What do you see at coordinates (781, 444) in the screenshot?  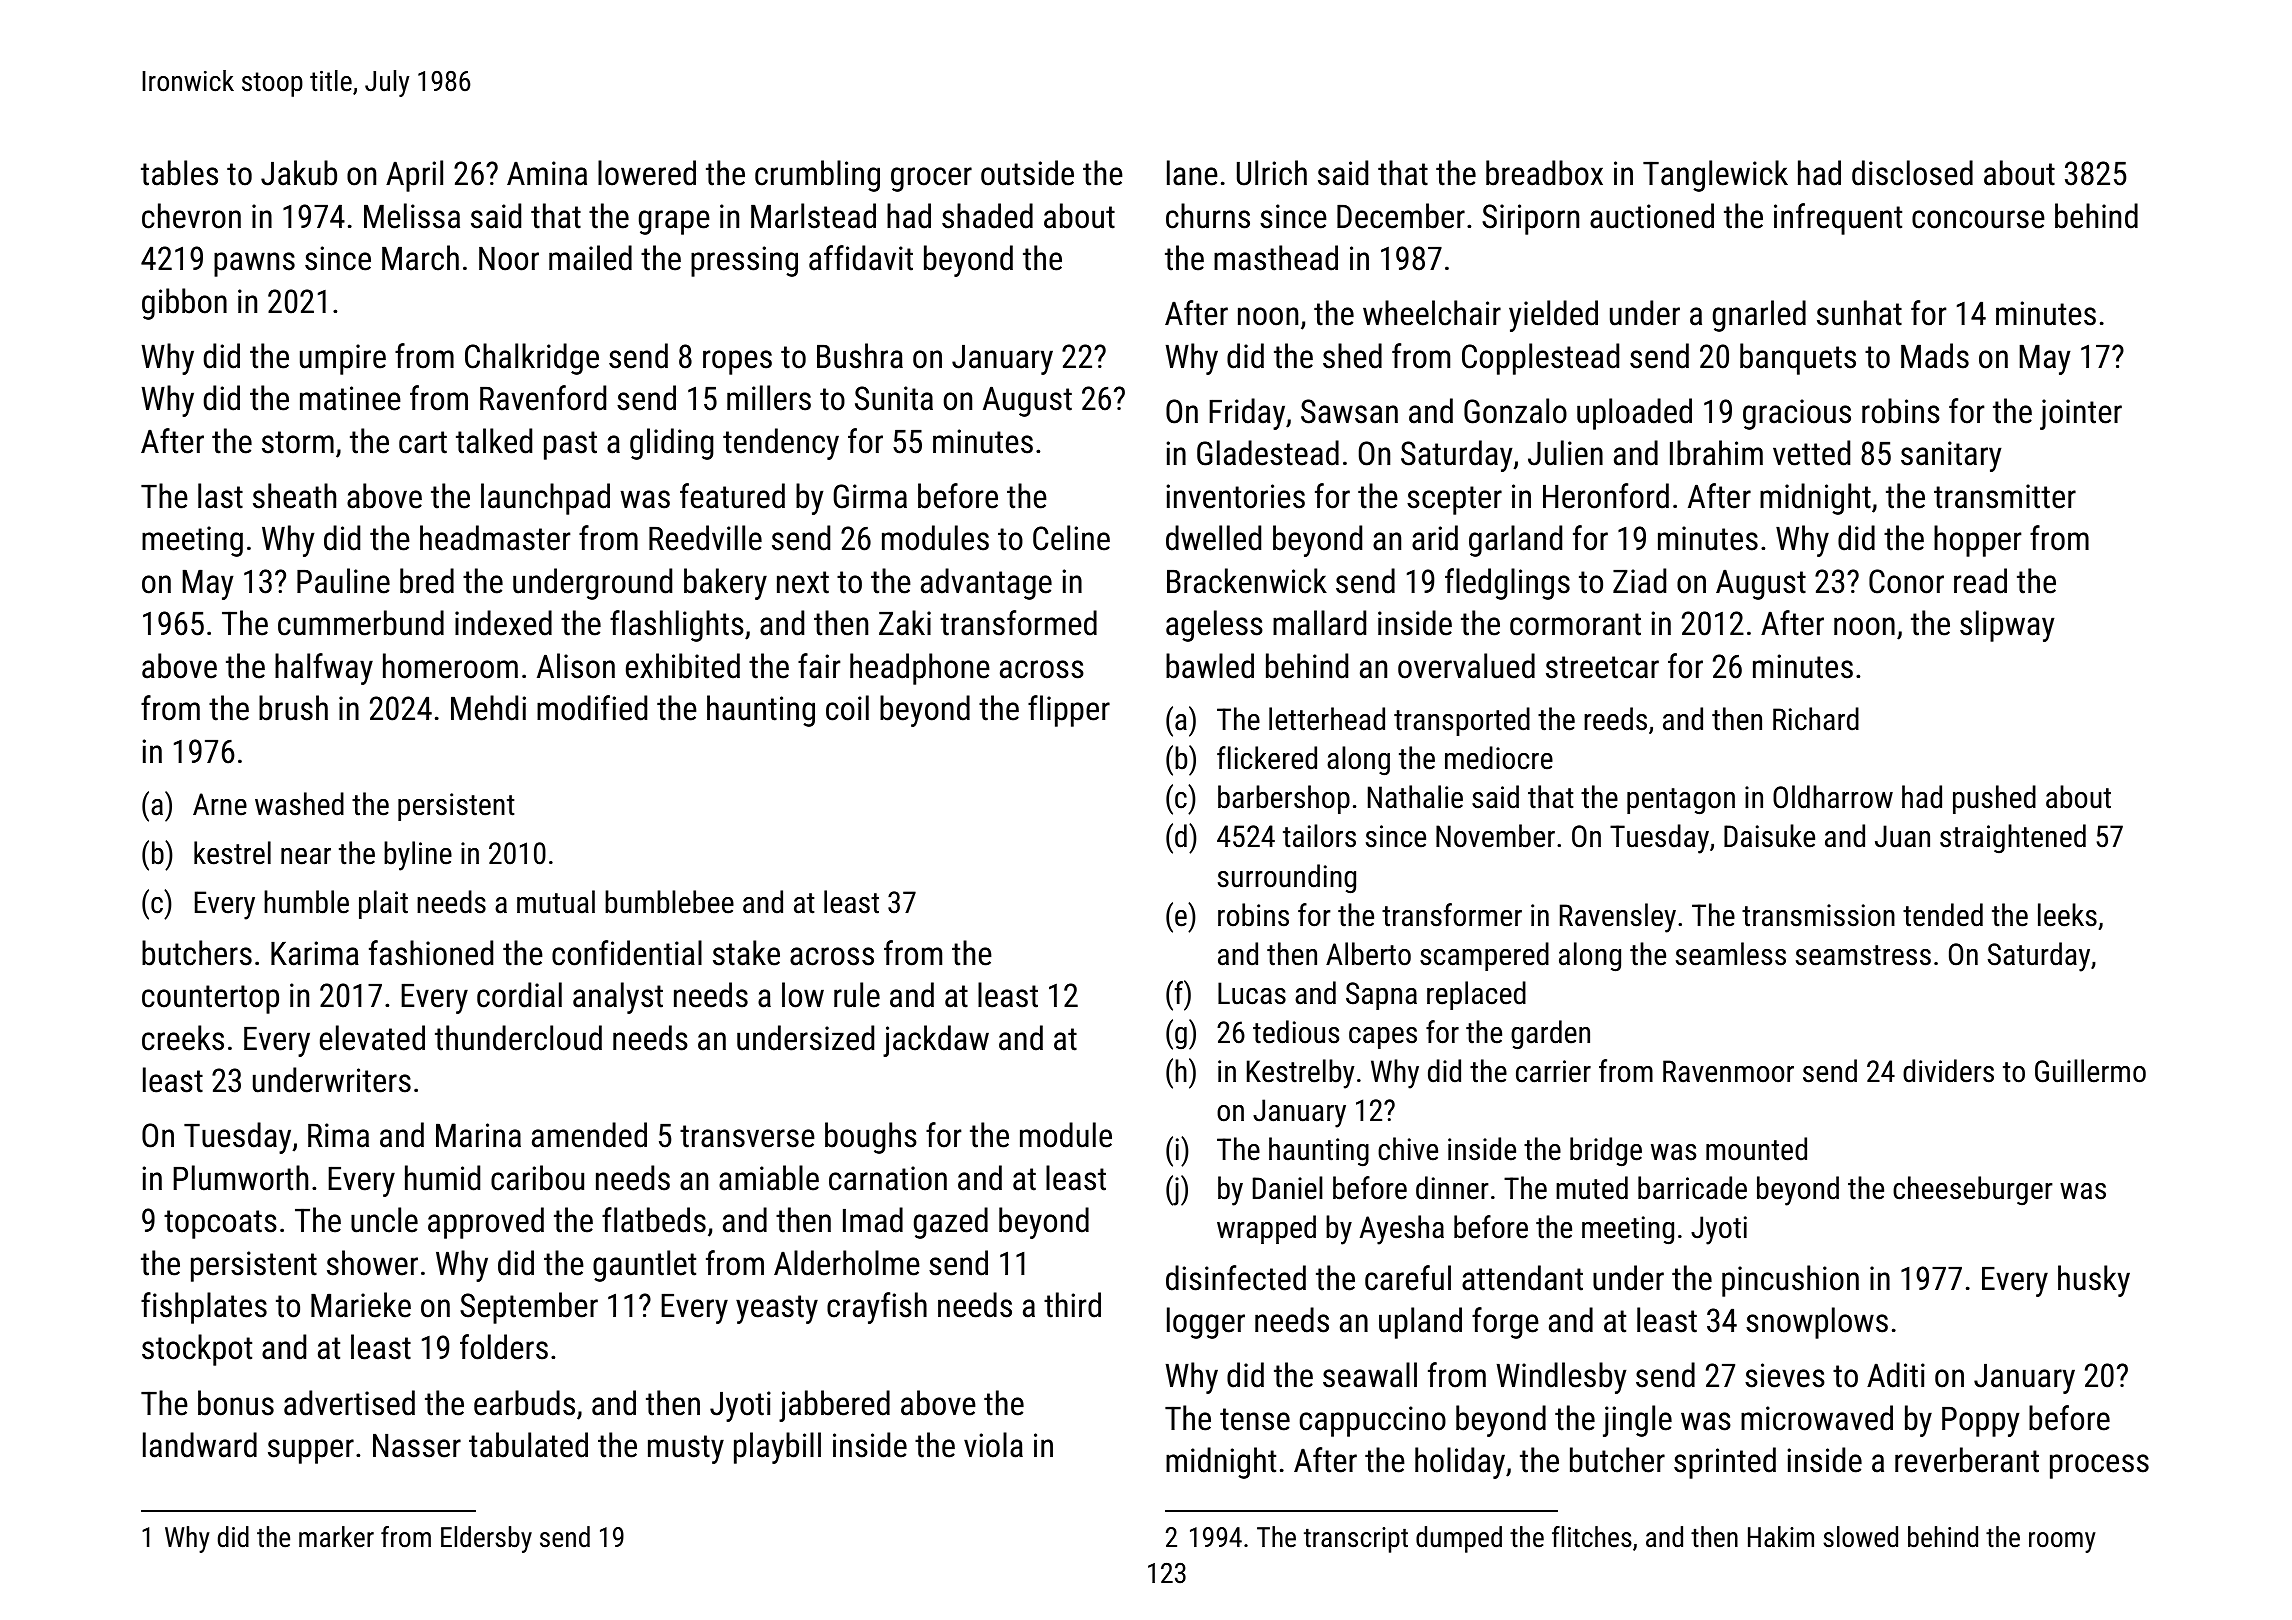 I see `tendency` at bounding box center [781, 444].
